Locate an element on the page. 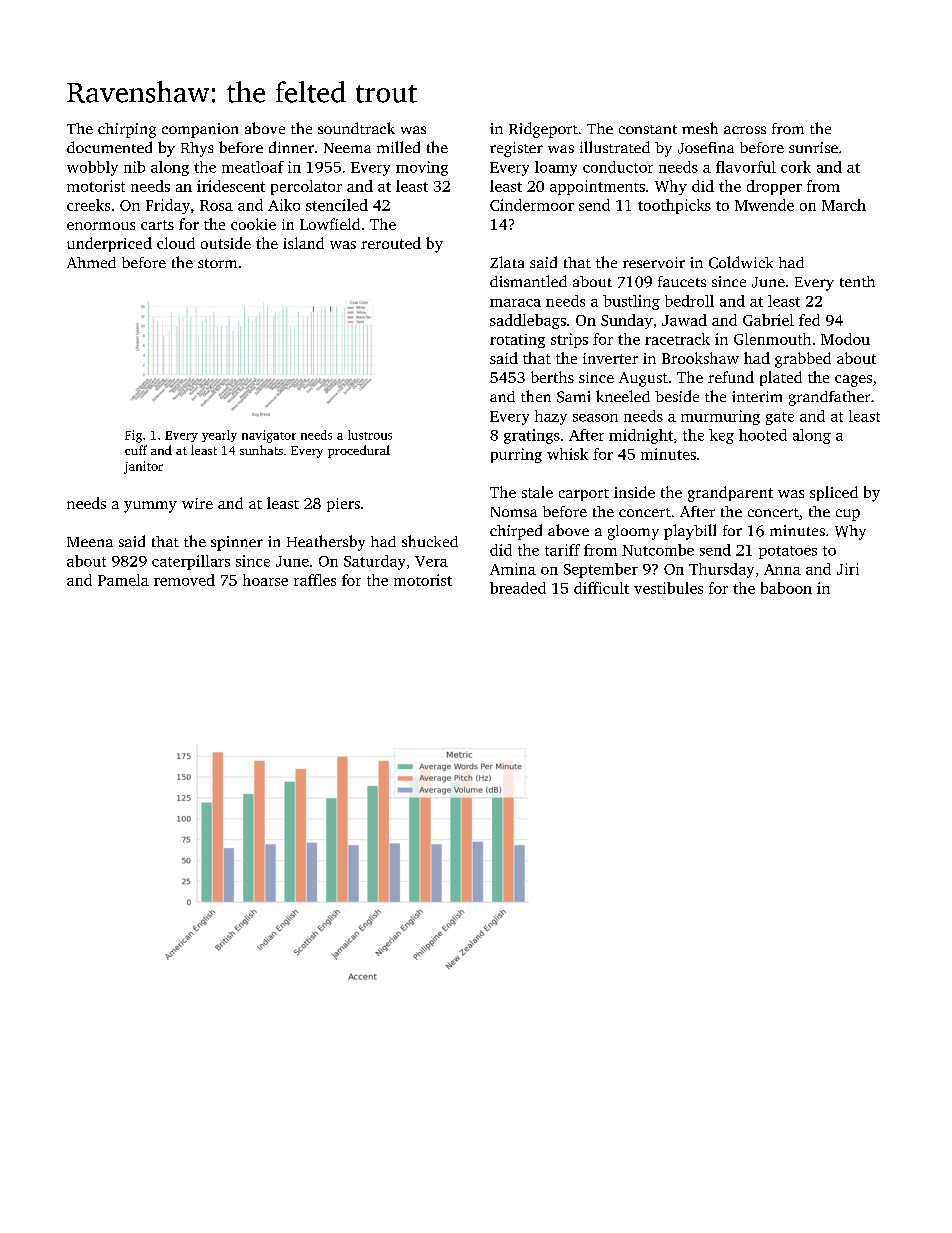 The height and width of the page is (1233, 952). Ridgeport is located at coordinates (543, 130).
